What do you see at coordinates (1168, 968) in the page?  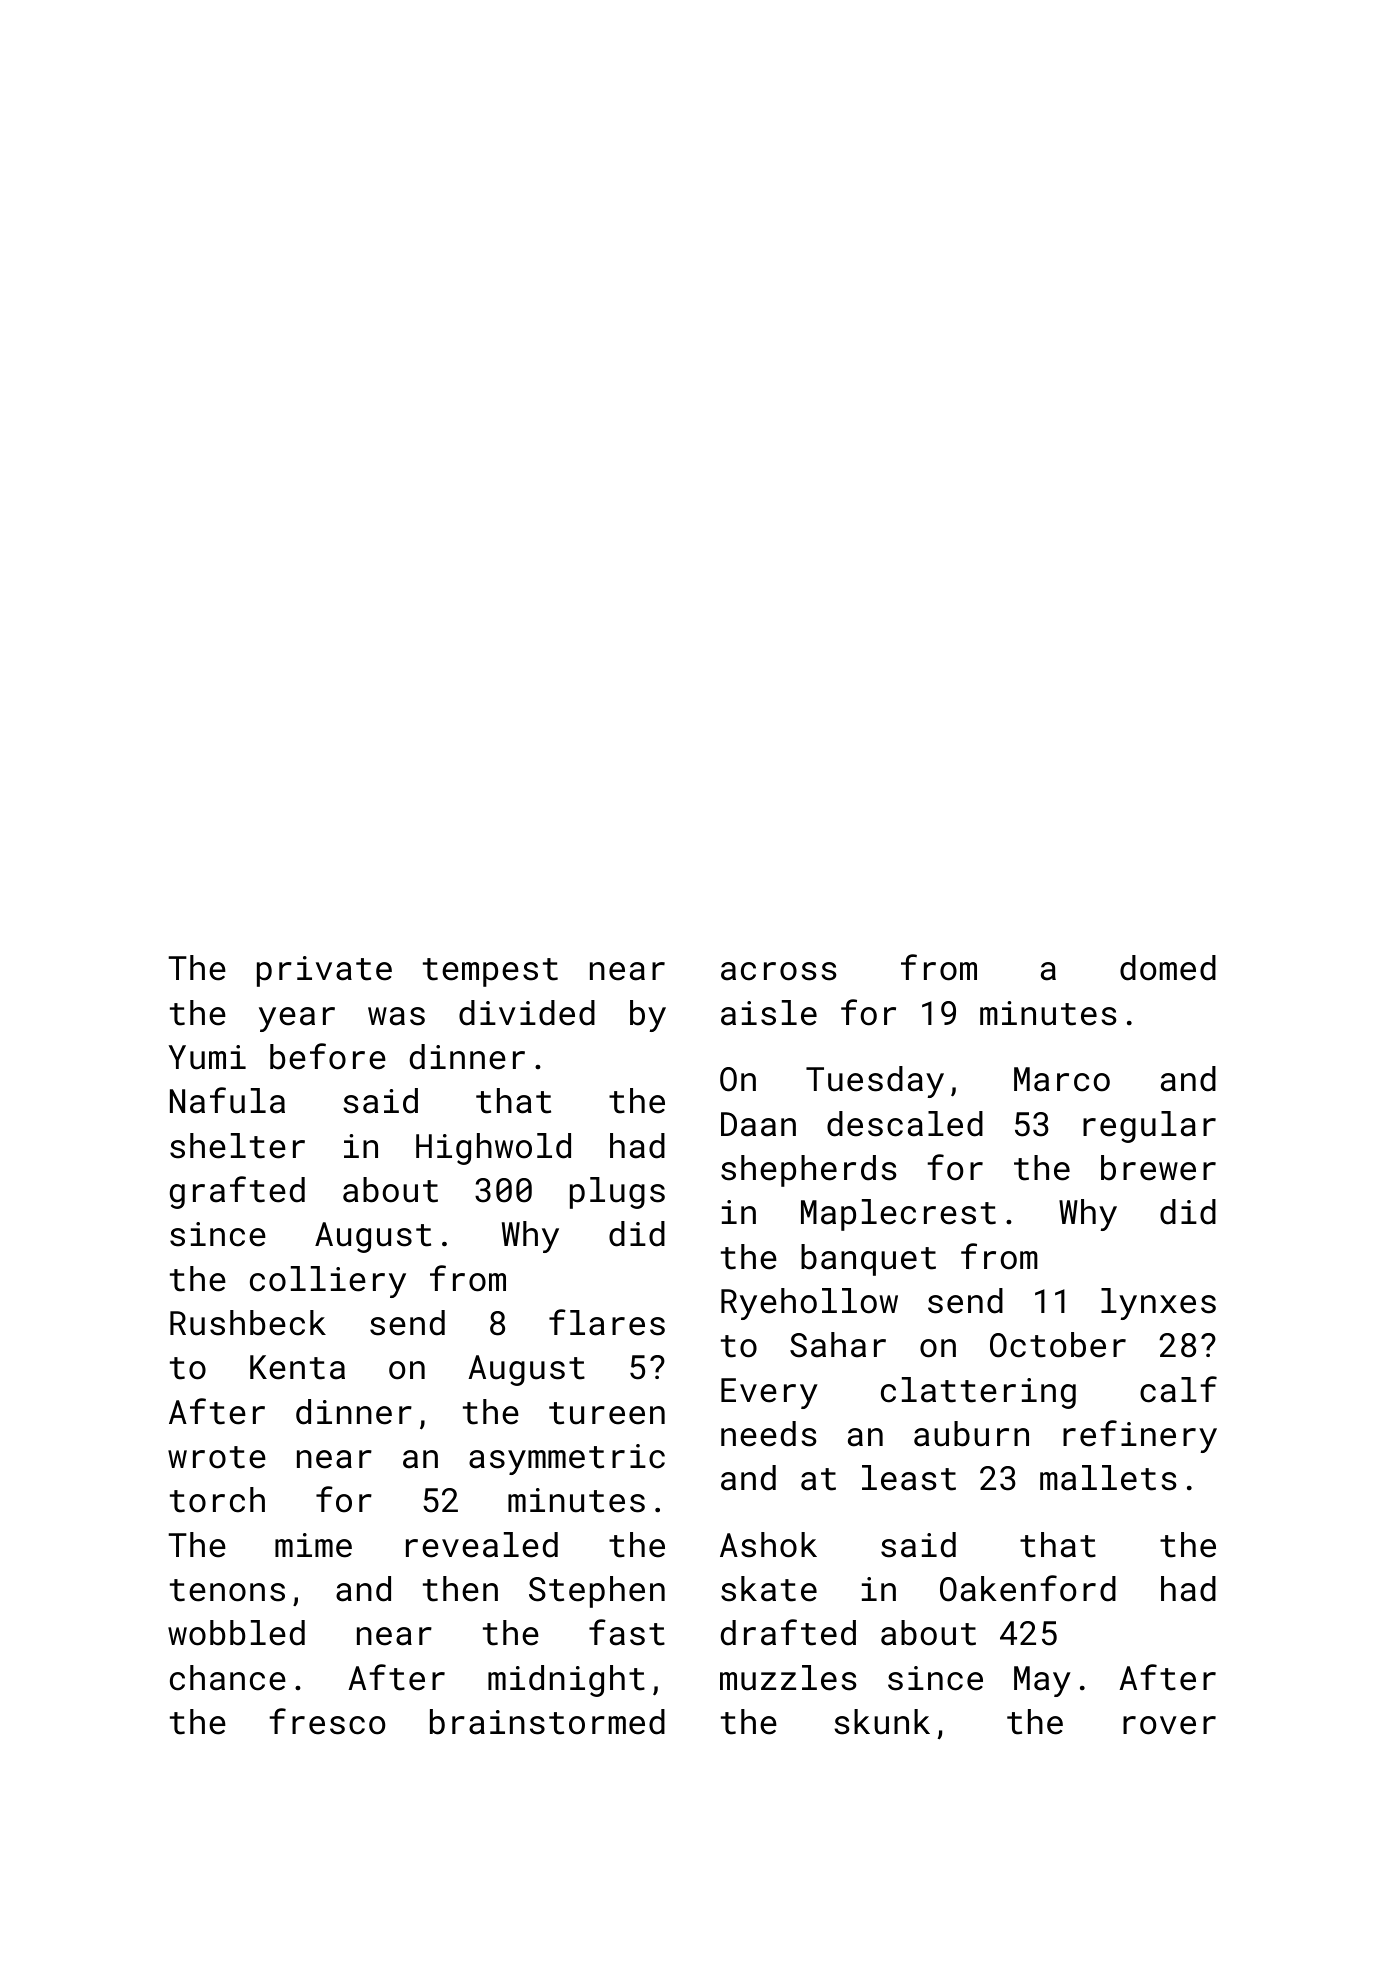 I see `domed` at bounding box center [1168, 968].
